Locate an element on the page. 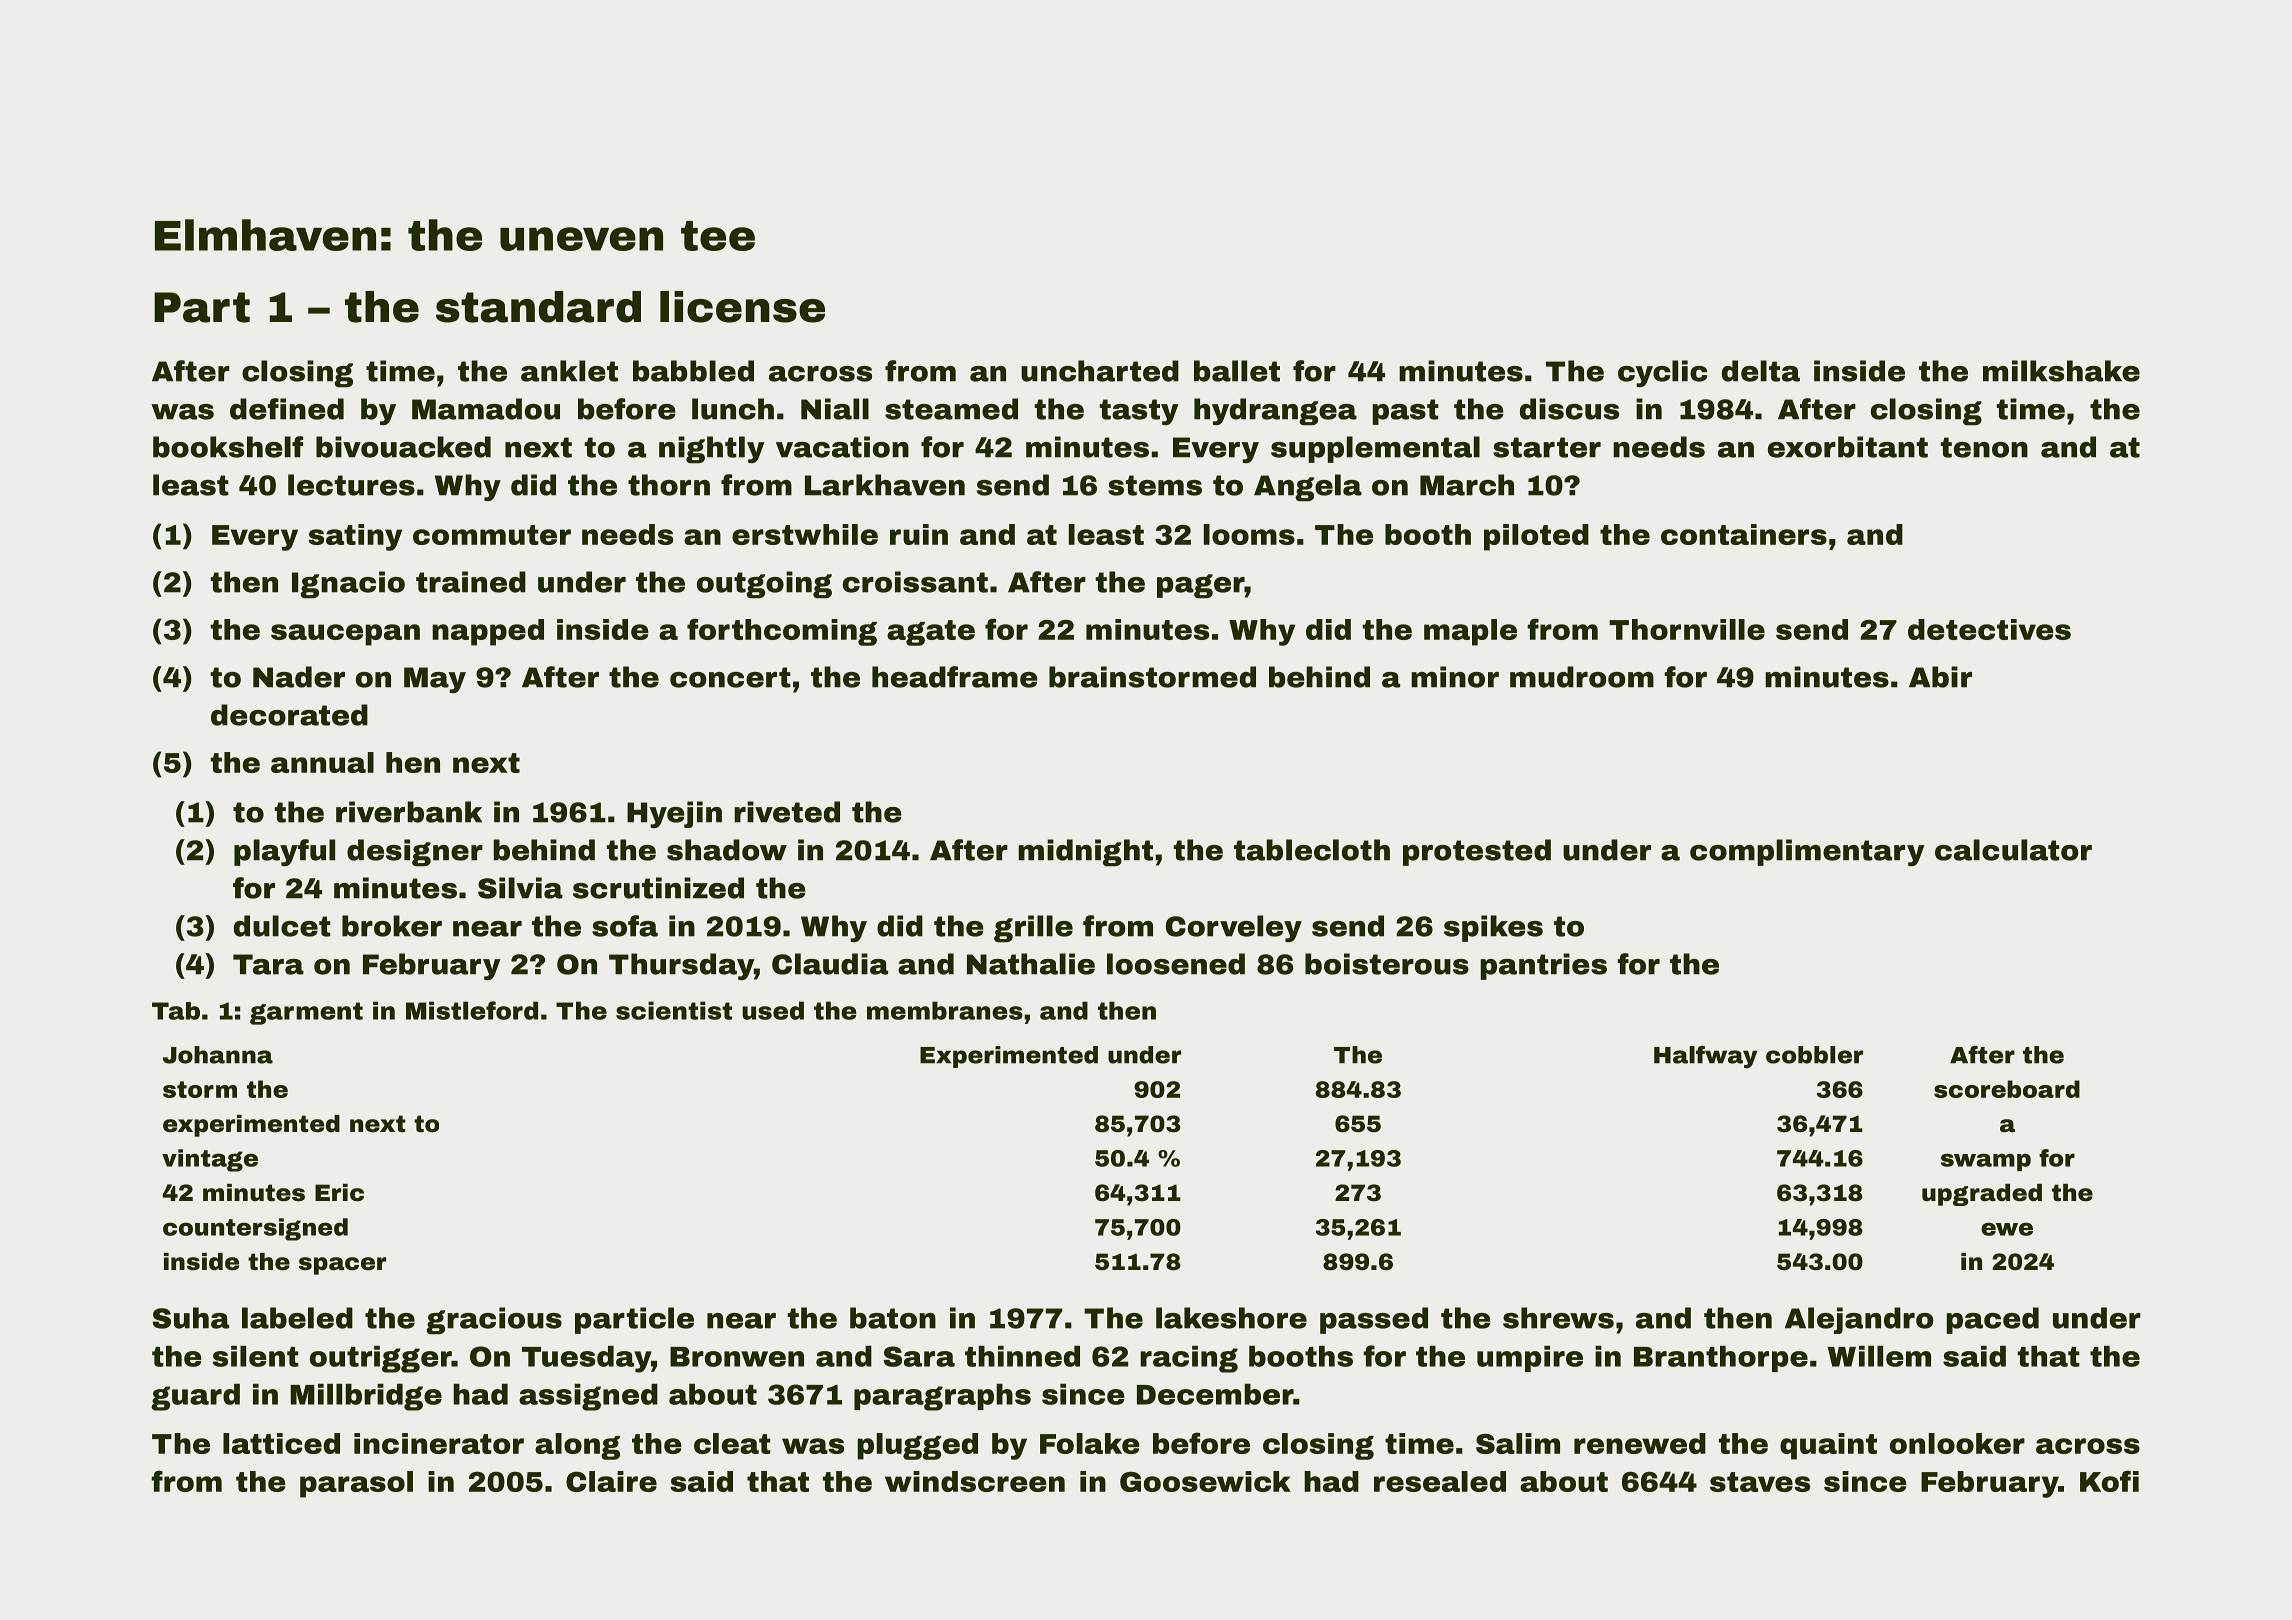 This document has height=1620, width=2292. milkshake is located at coordinates (2061, 371).
